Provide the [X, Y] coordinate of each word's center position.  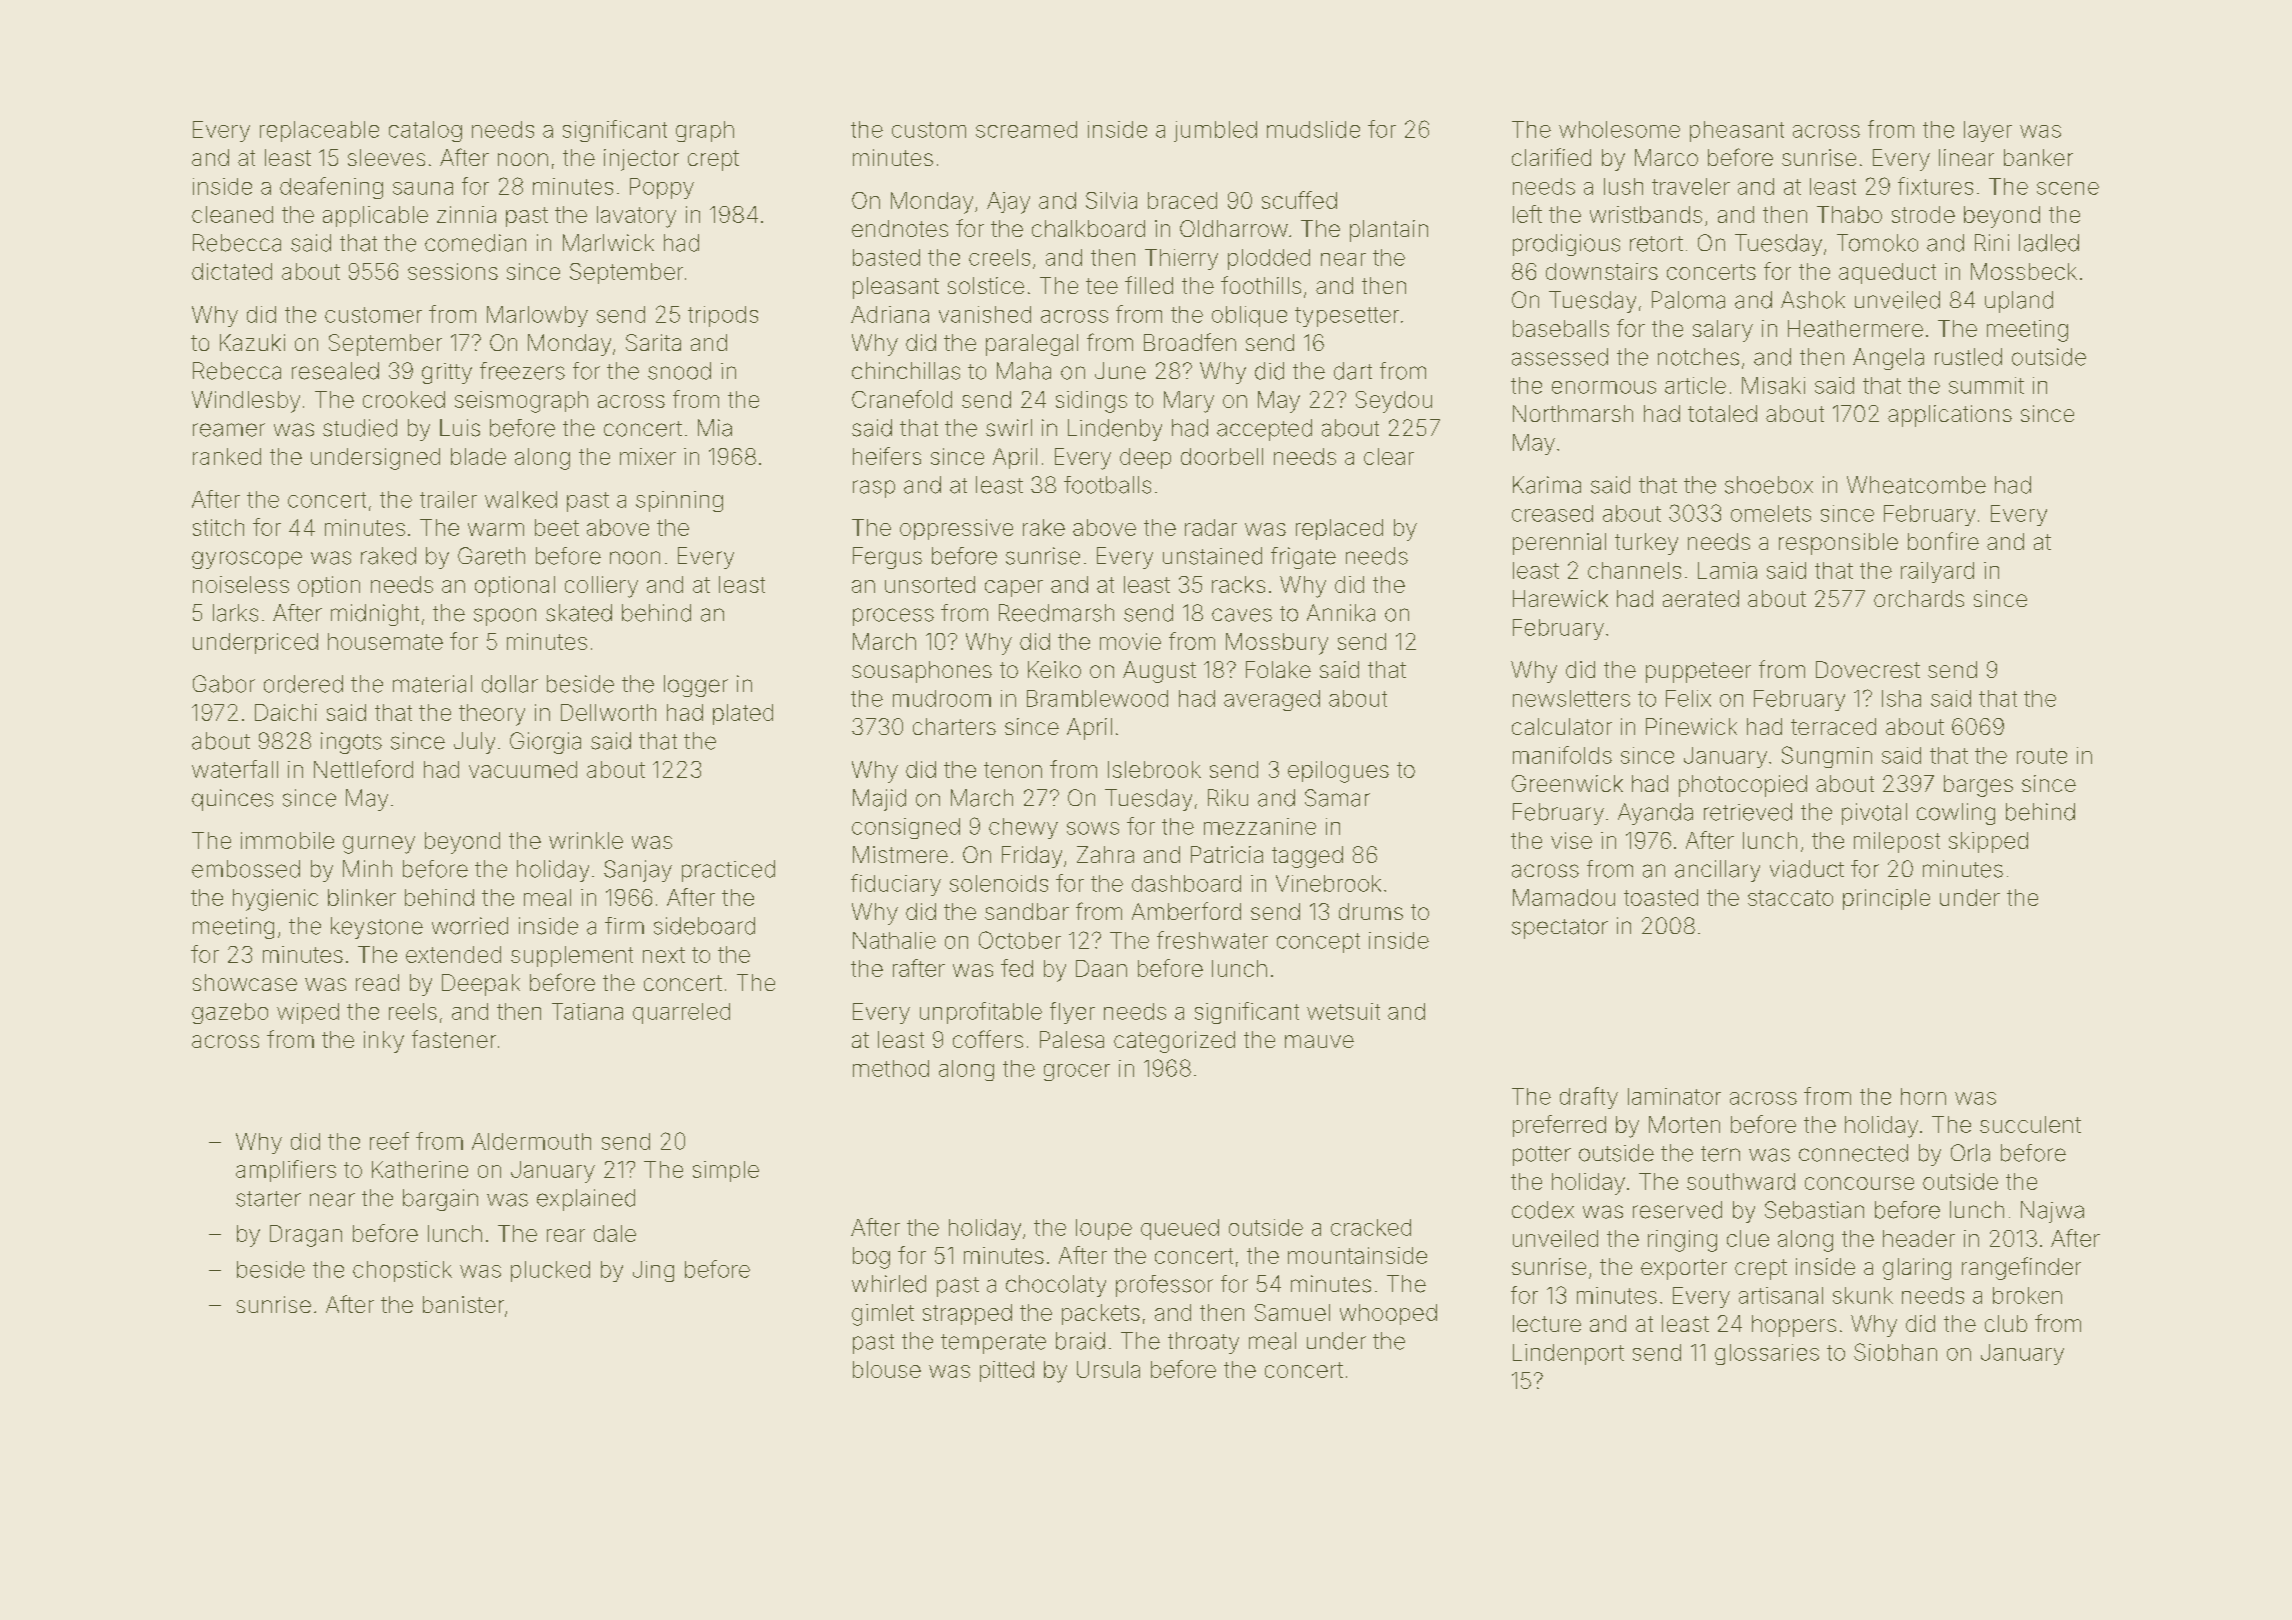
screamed [1026, 129]
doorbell [1222, 456]
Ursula [1108, 1369]
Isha [1901, 698]
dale [615, 1233]
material [432, 684]
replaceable [319, 131]
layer [1988, 131]
